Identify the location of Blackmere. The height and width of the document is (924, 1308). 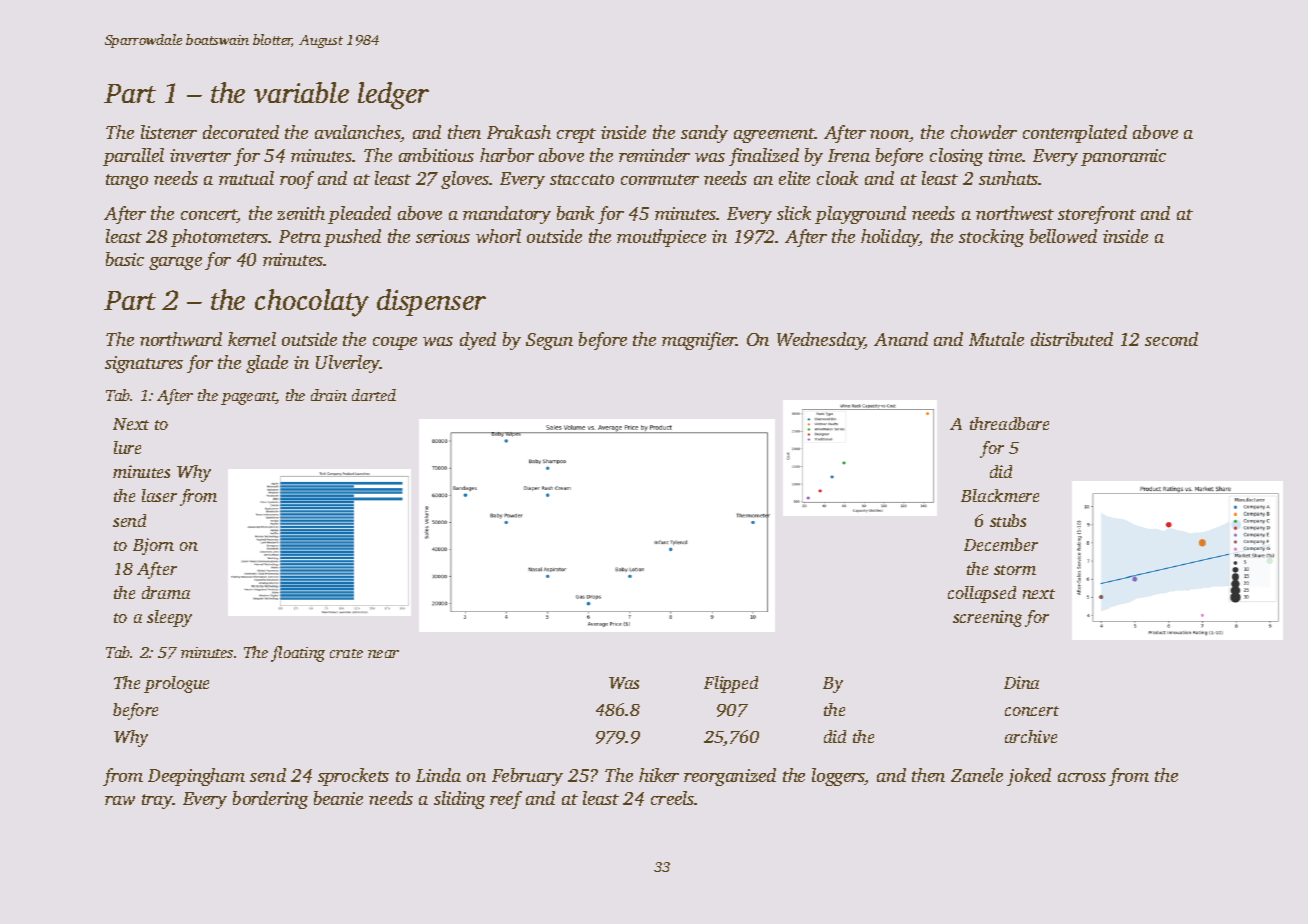
(1000, 495).
